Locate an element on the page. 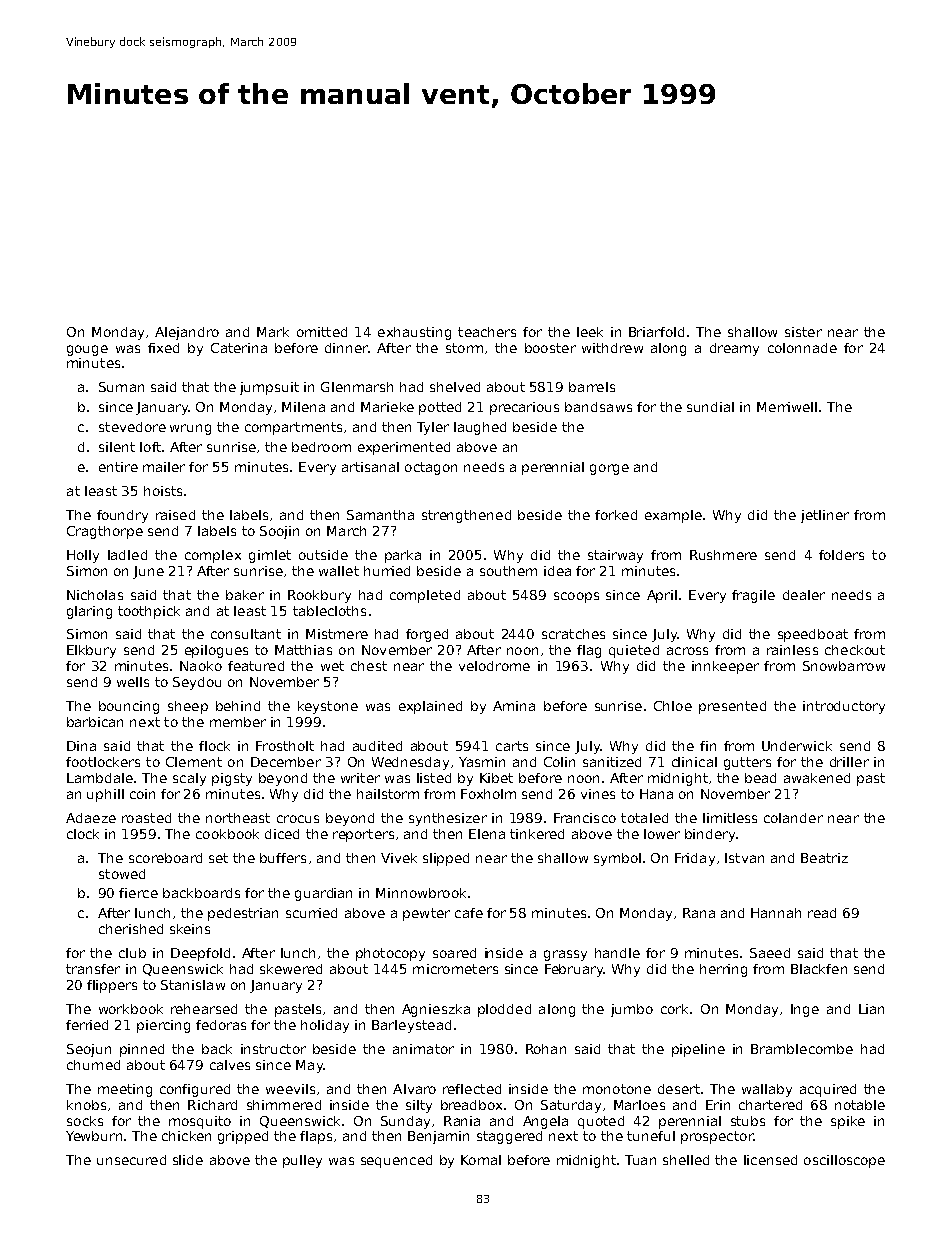 Image resolution: width=952 pixels, height=1233 pixels. completed is located at coordinates (425, 596).
